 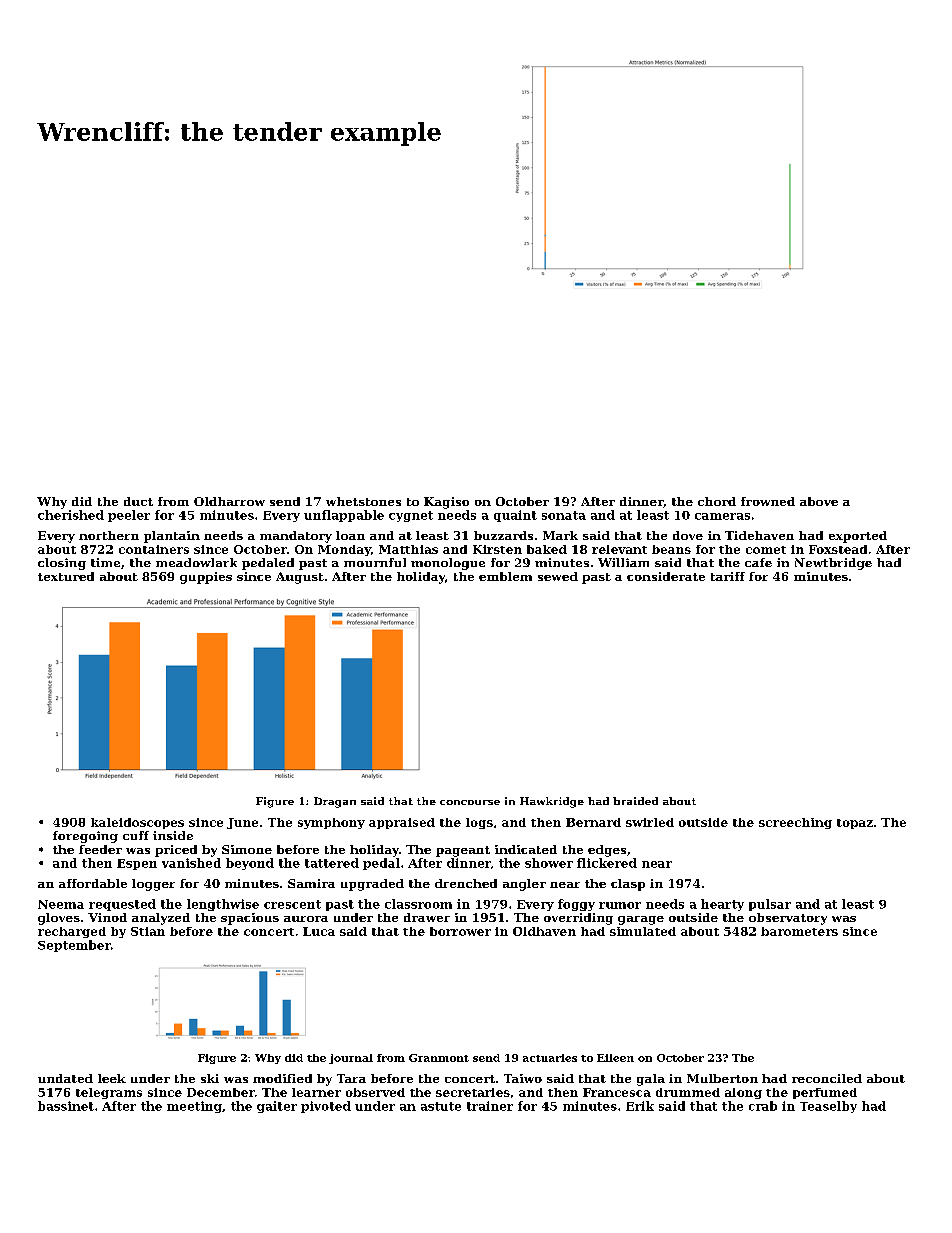 What do you see at coordinates (558, 576) in the page?
I see `sewed` at bounding box center [558, 576].
